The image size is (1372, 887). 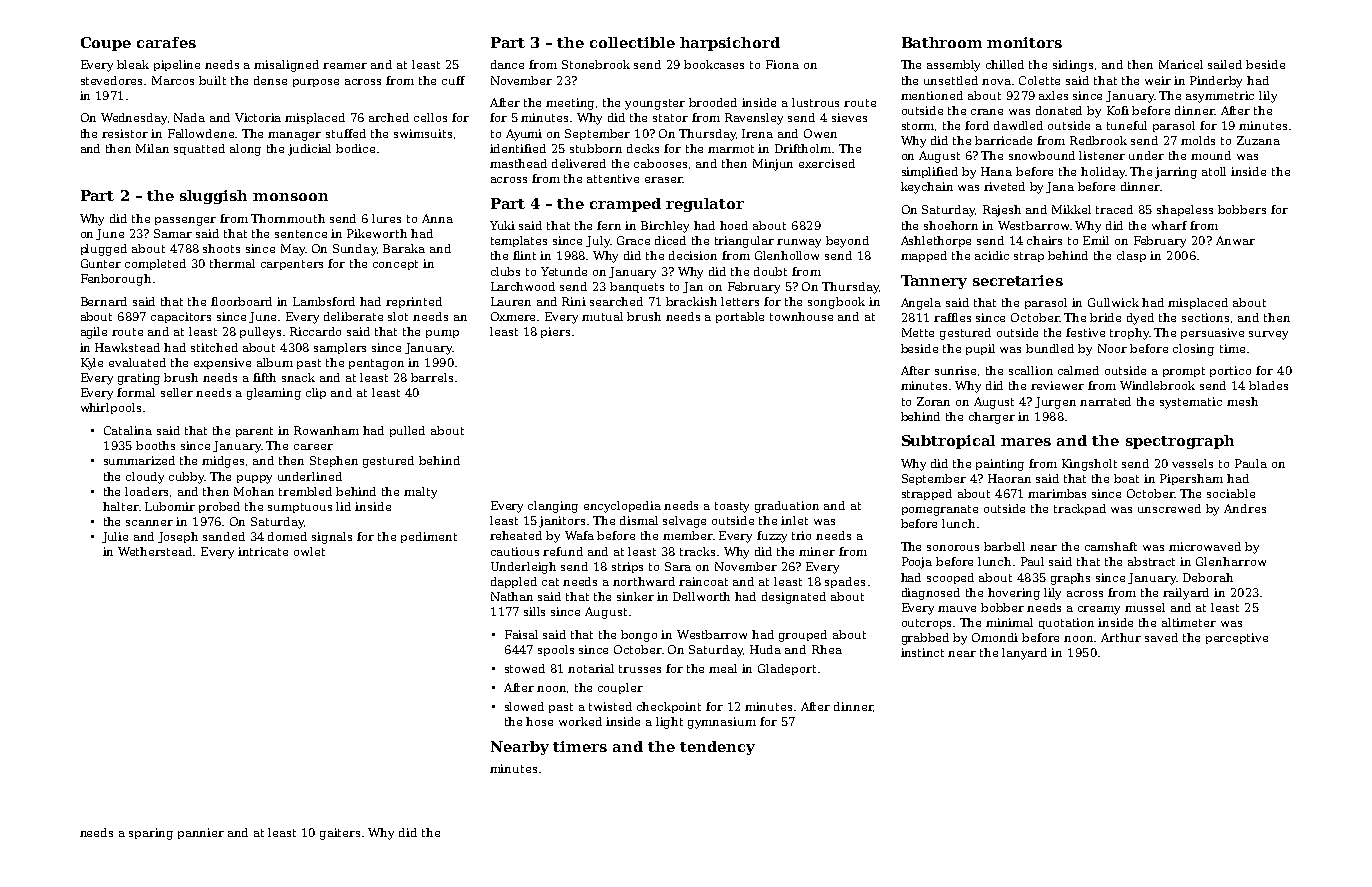 I want to click on monitors, so click(x=1024, y=42).
